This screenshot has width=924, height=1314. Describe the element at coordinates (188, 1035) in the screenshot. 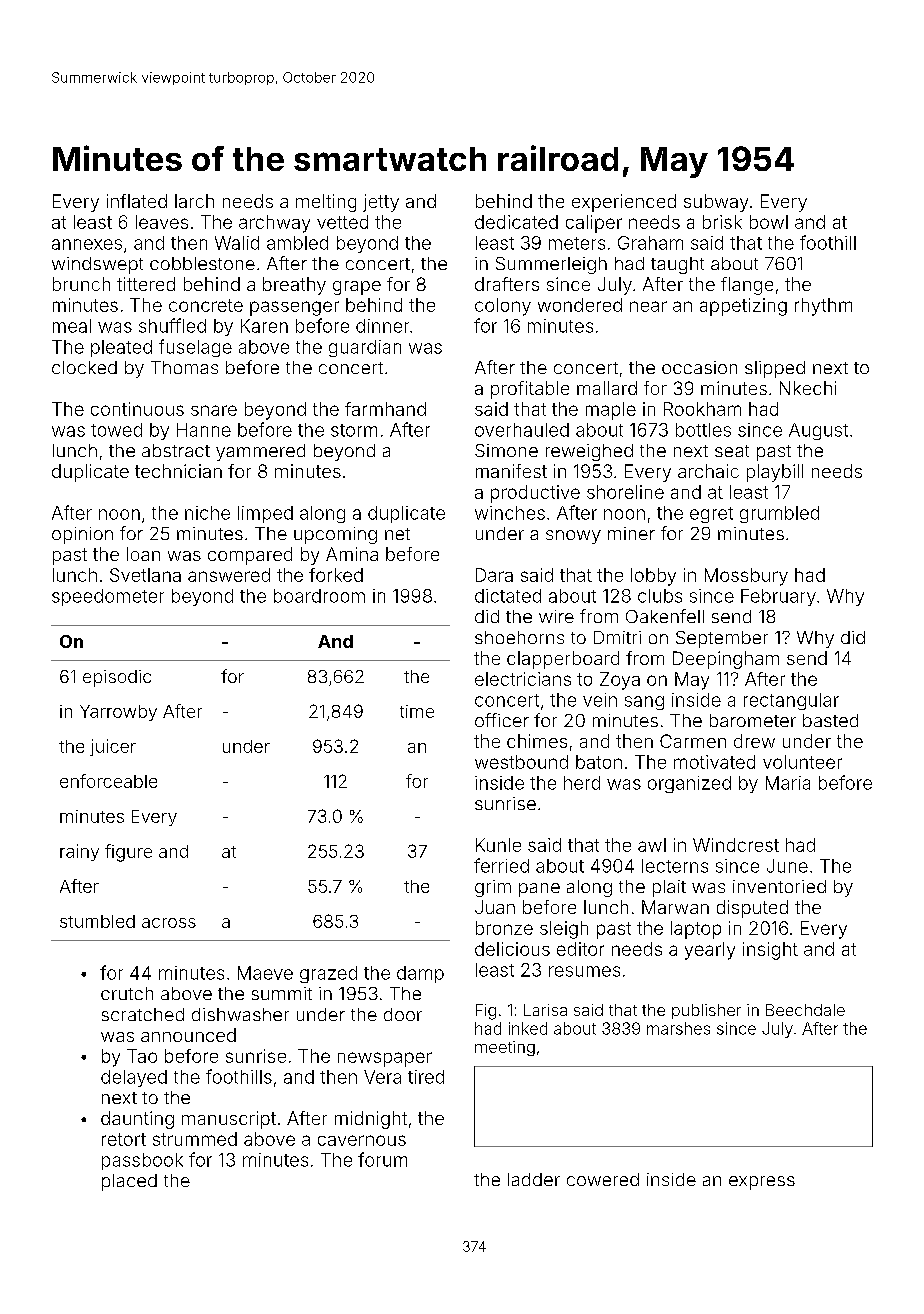

I see `announced` at that location.
